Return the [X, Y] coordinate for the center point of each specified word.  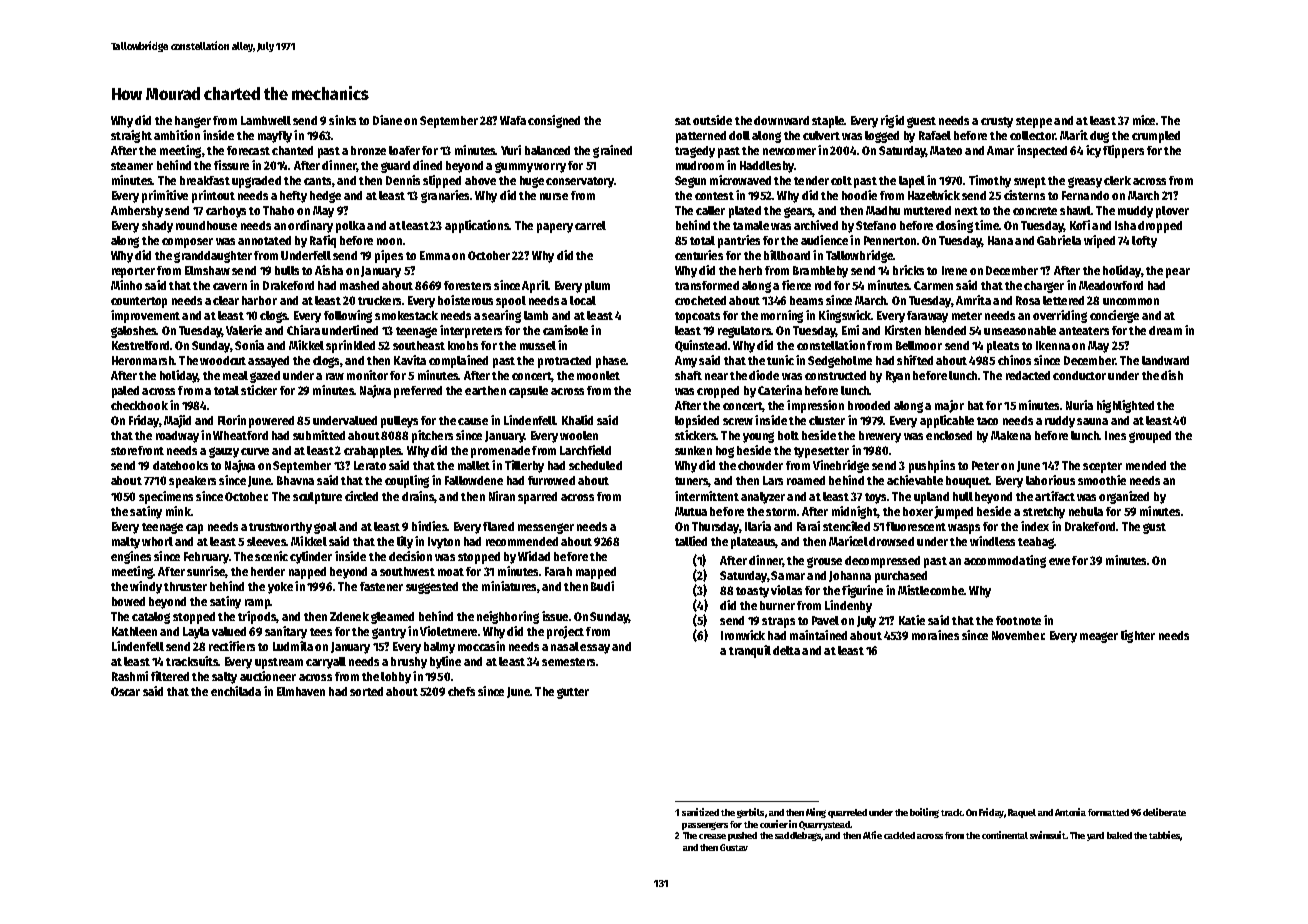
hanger [193, 122]
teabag [1036, 543]
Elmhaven [301, 691]
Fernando [1085, 195]
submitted [319, 435]
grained [612, 151]
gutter [573, 693]
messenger [546, 528]
